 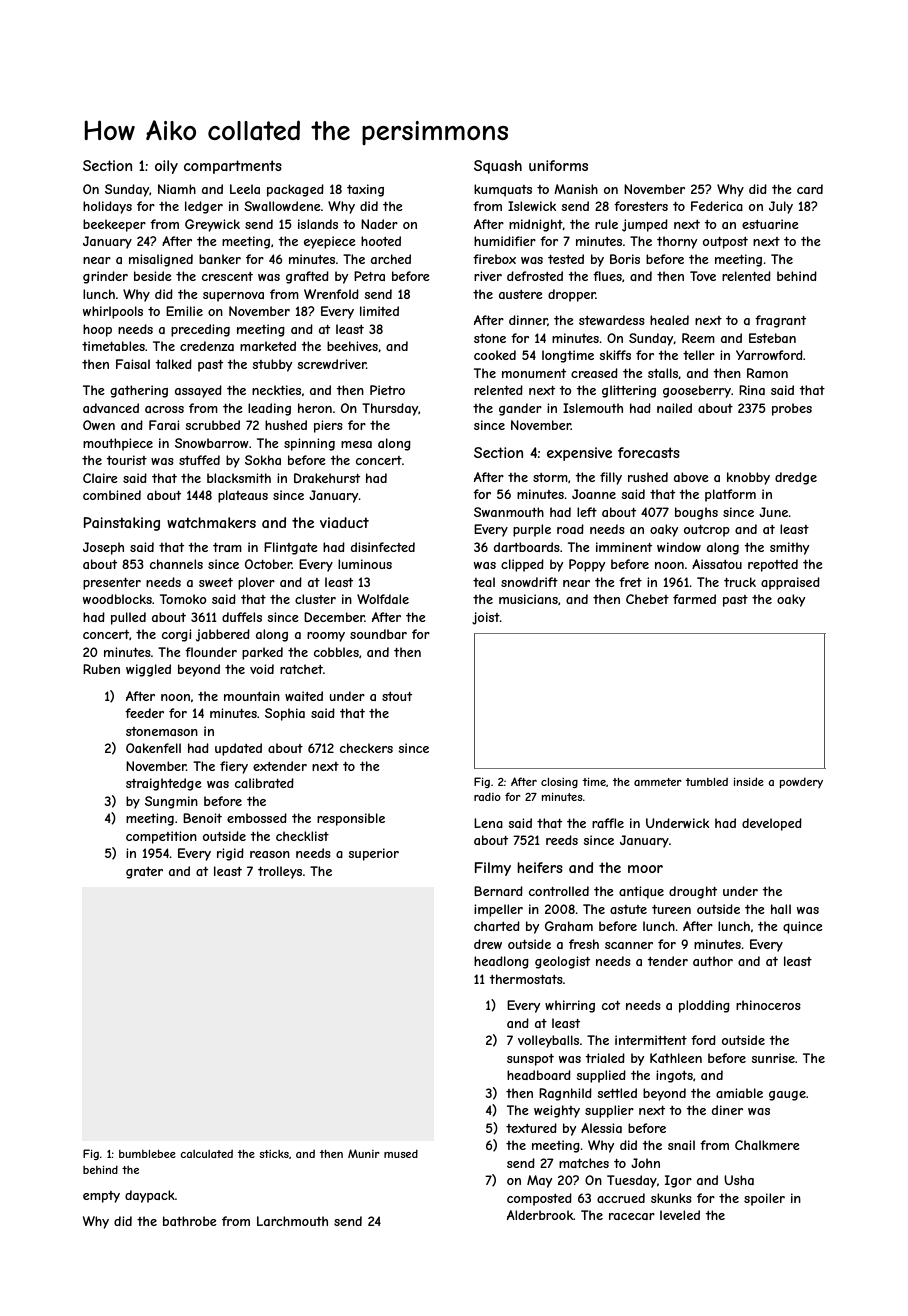 I want to click on powdery, so click(x=801, y=783).
